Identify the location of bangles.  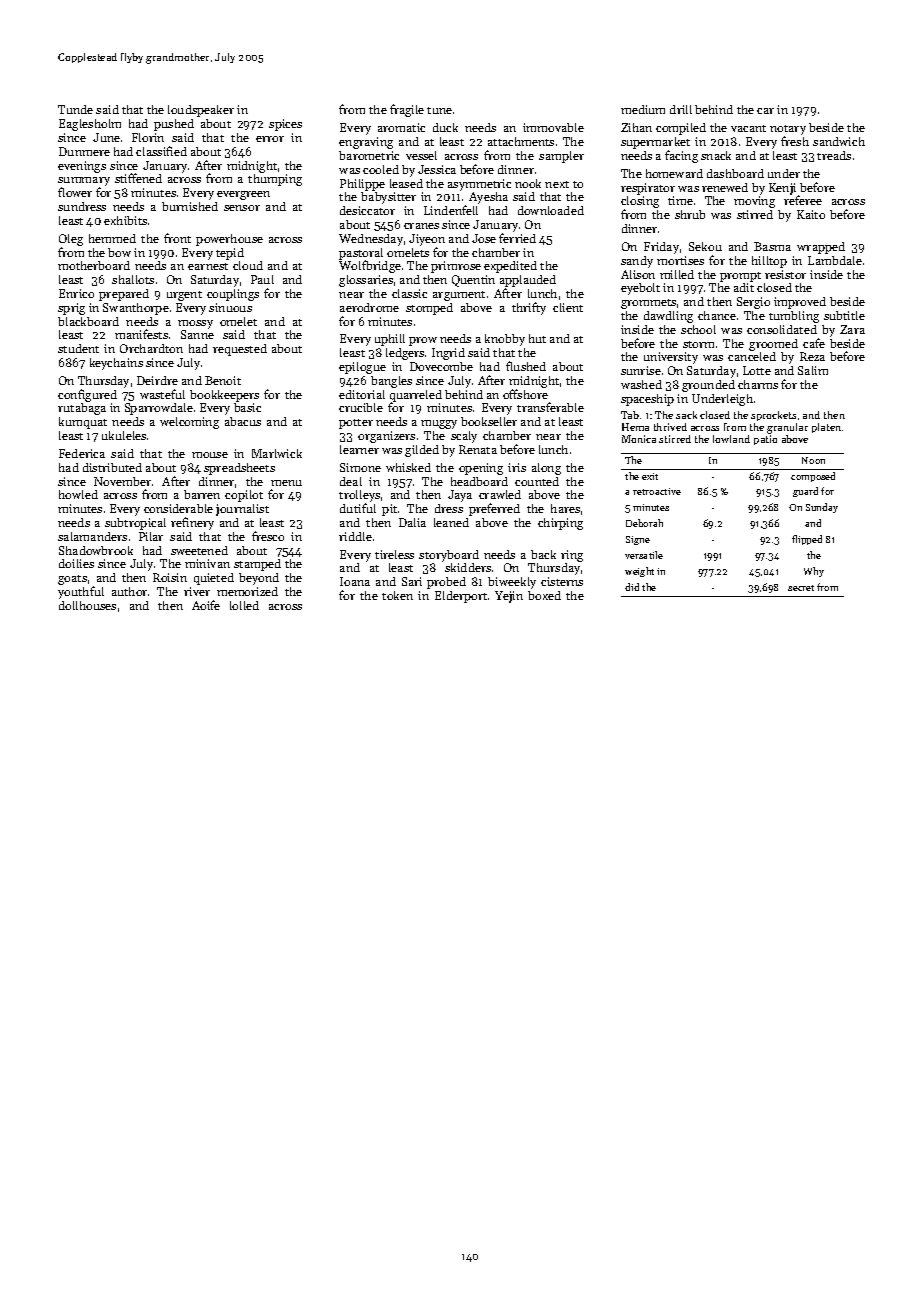
(391, 382).
